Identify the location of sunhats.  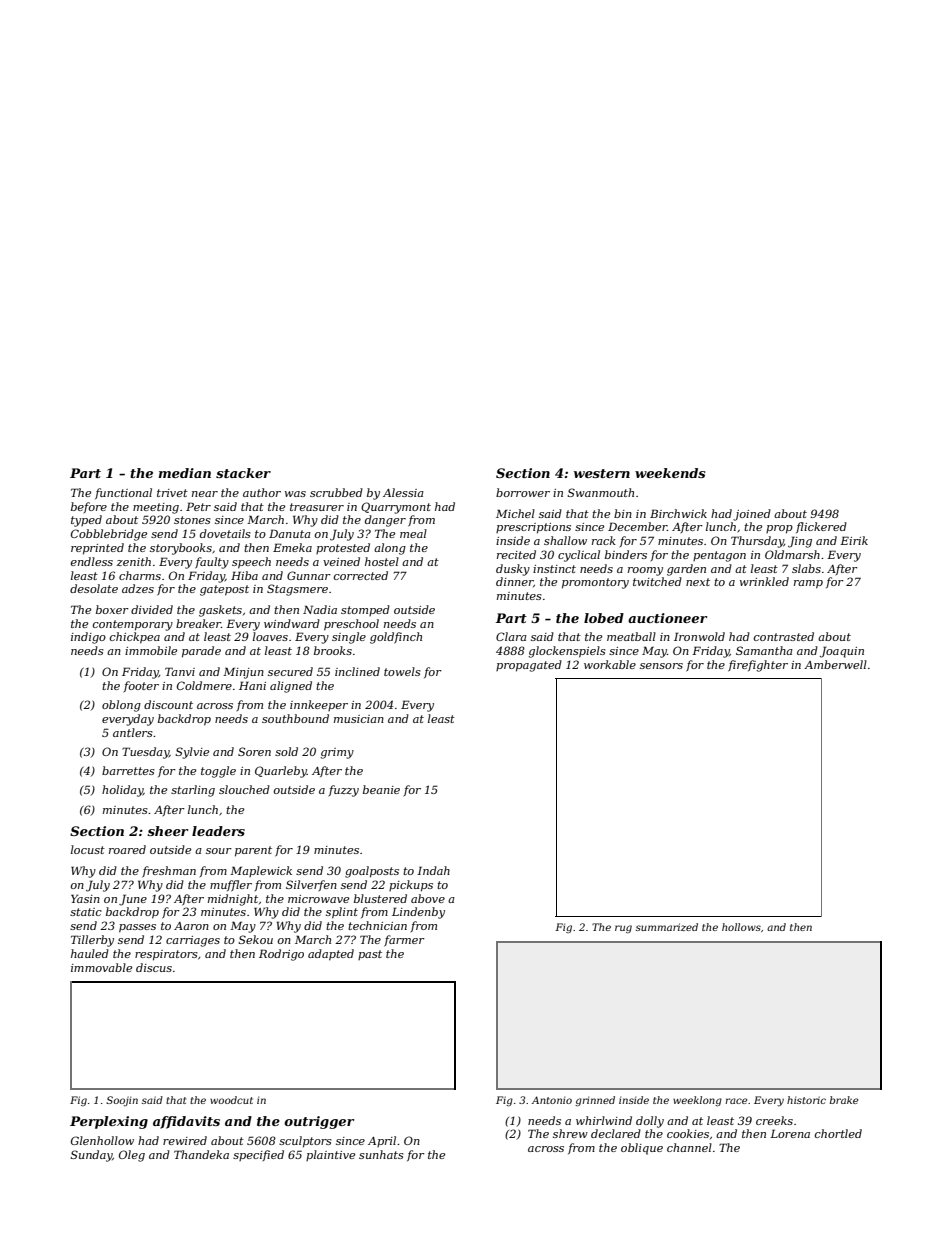
(381, 1154).
